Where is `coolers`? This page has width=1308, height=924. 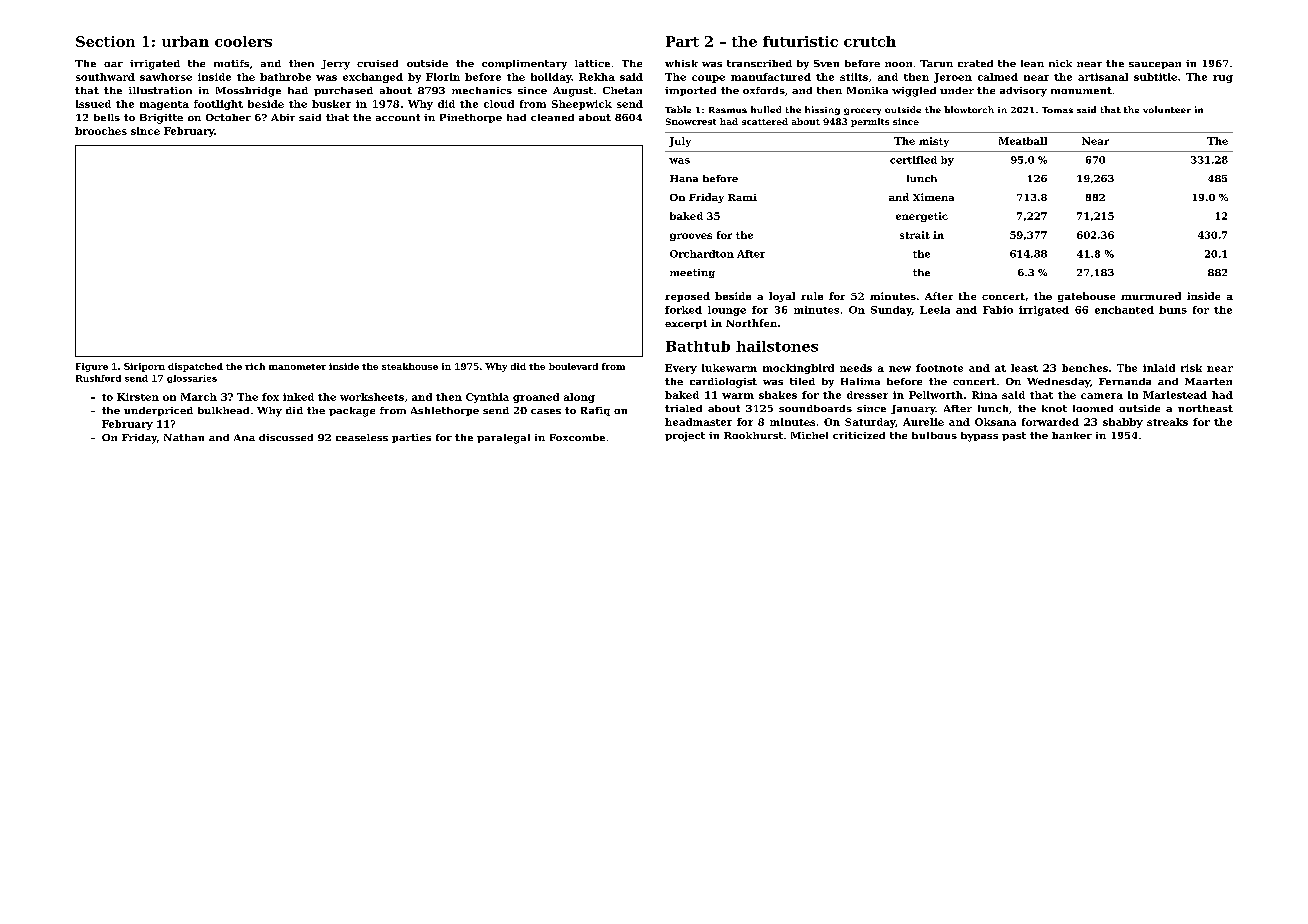 coolers is located at coordinates (243, 41).
